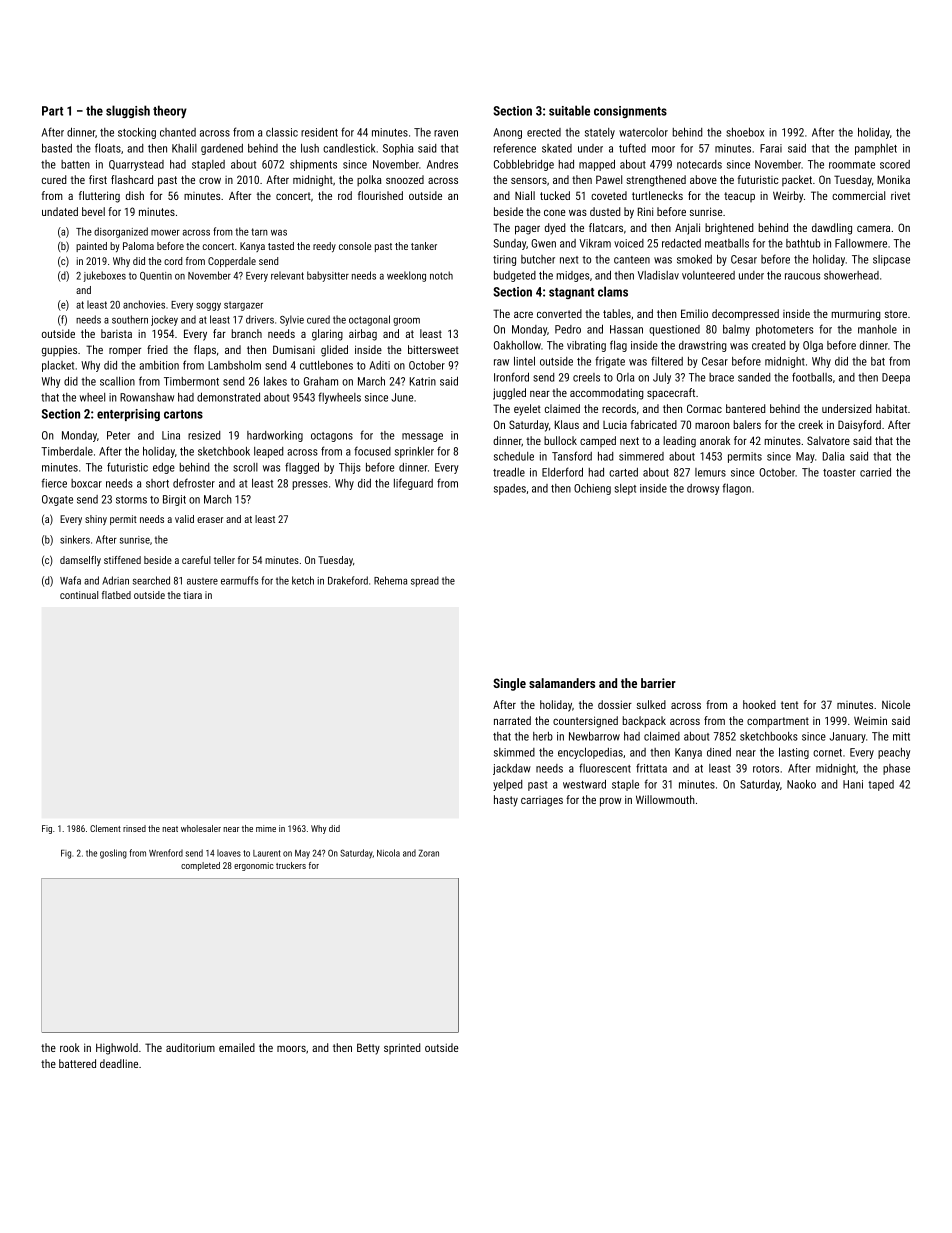 This document has width=952, height=1233. What do you see at coordinates (527, 410) in the document?
I see `eyelet` at bounding box center [527, 410].
